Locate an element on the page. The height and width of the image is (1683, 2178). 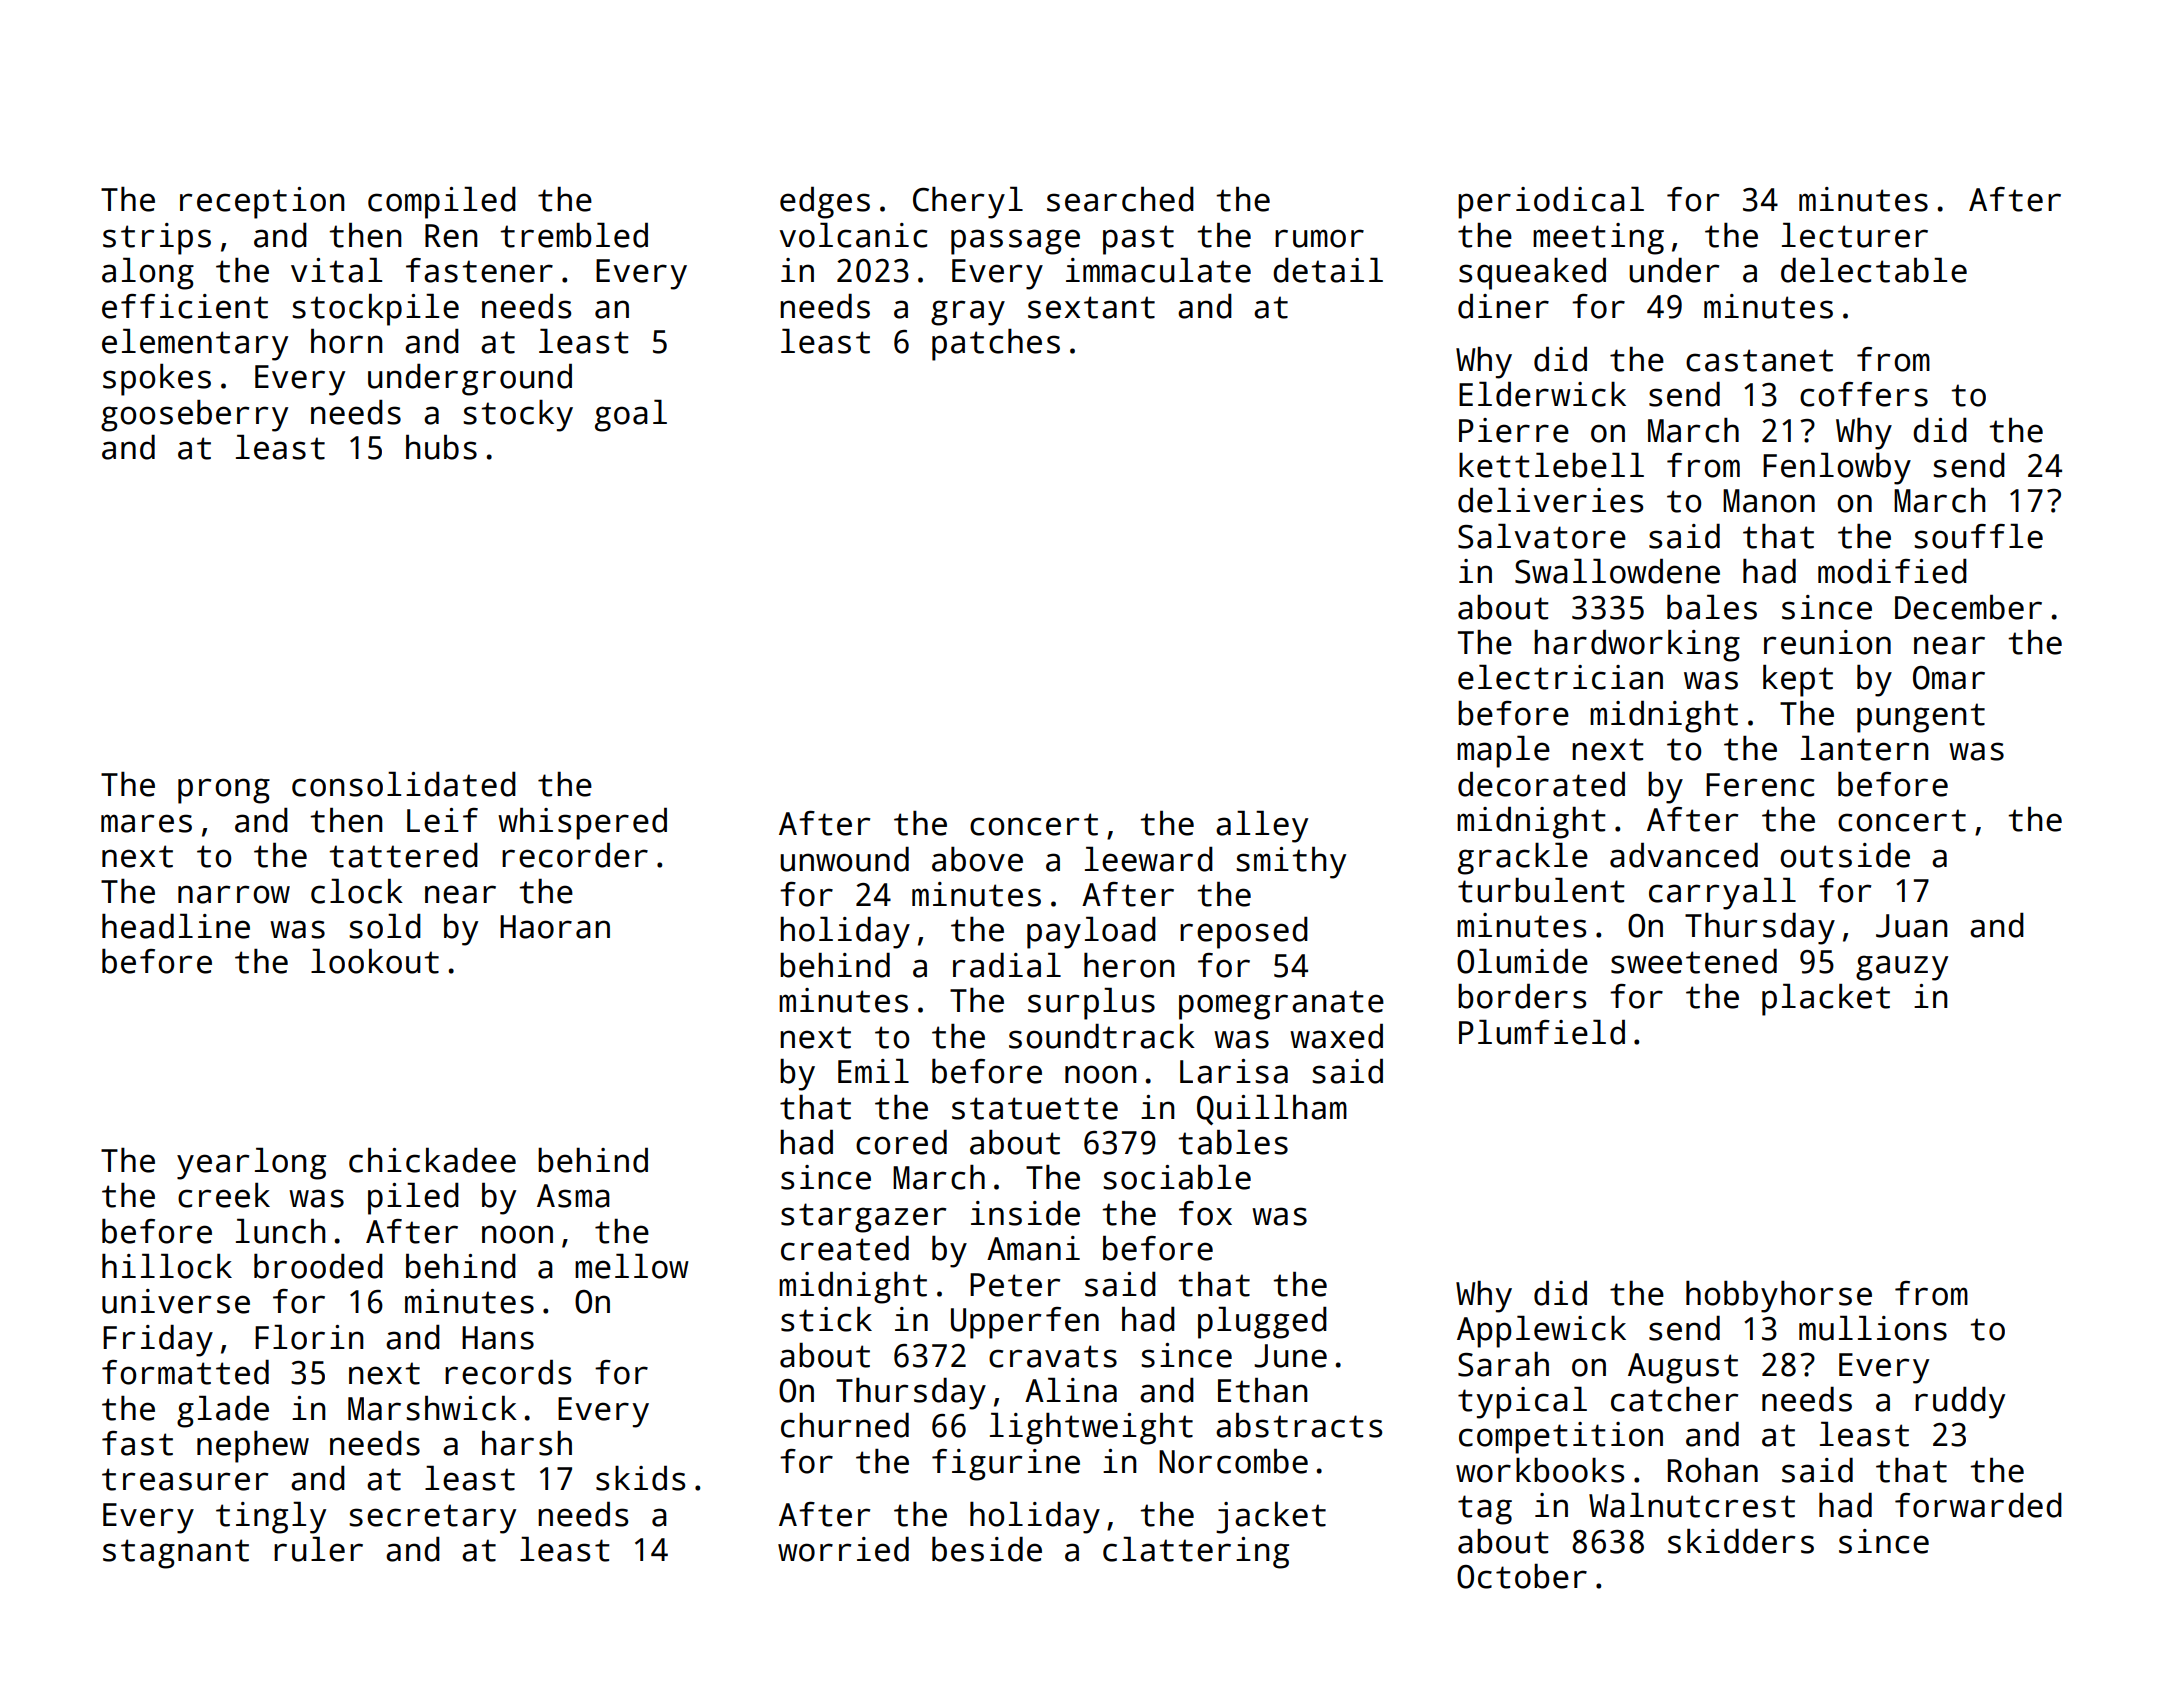
placket is located at coordinates (1826, 999).
